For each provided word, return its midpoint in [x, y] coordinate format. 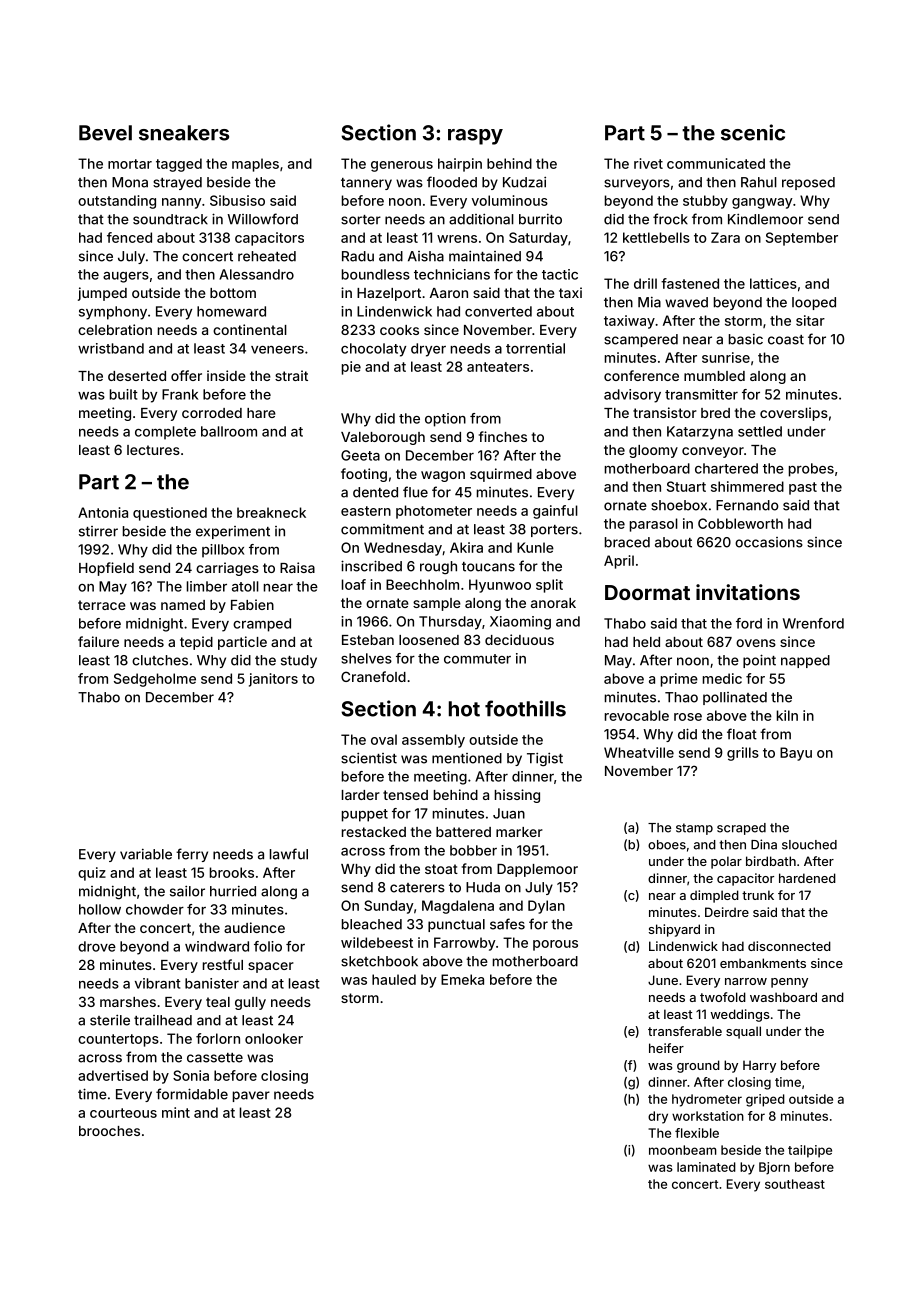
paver [251, 1096]
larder [361, 795]
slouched [809, 845]
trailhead [163, 1020]
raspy [475, 137]
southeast [795, 1184]
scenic [753, 132]
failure [98, 641]
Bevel [105, 133]
